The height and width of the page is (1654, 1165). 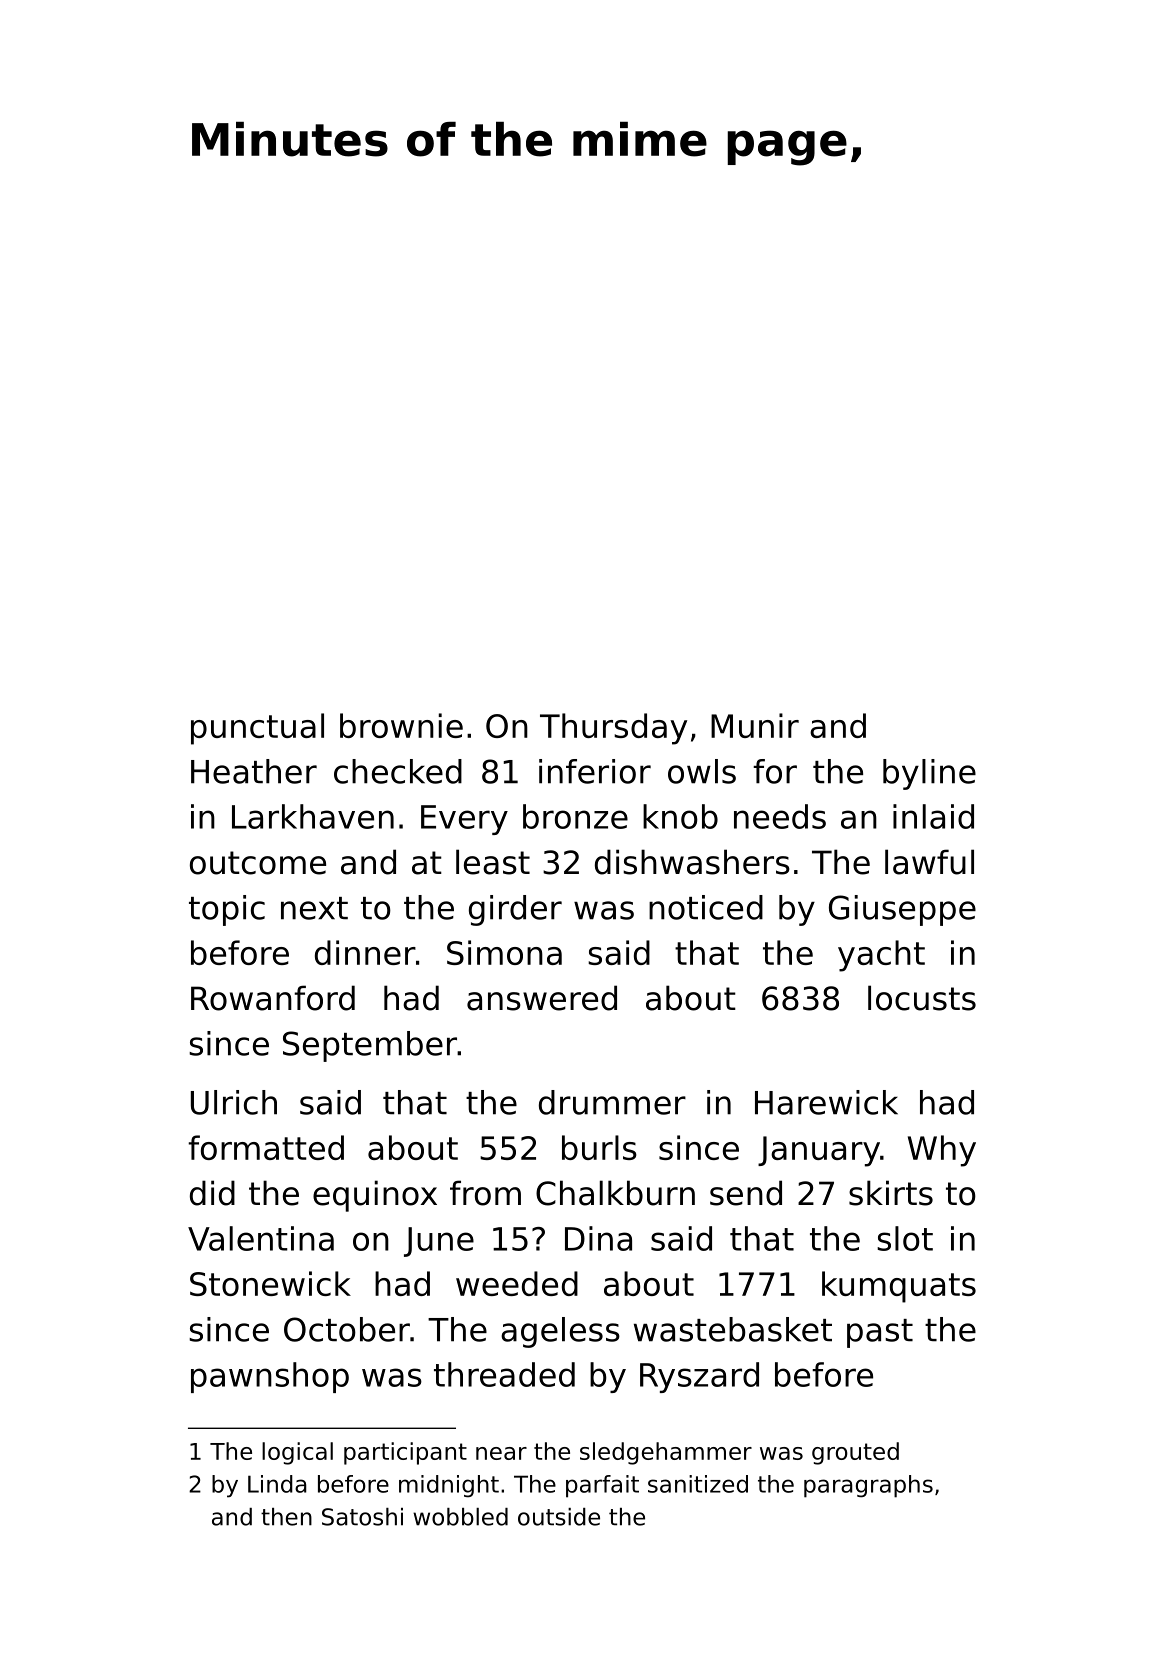 What do you see at coordinates (929, 774) in the page?
I see `byline` at bounding box center [929, 774].
